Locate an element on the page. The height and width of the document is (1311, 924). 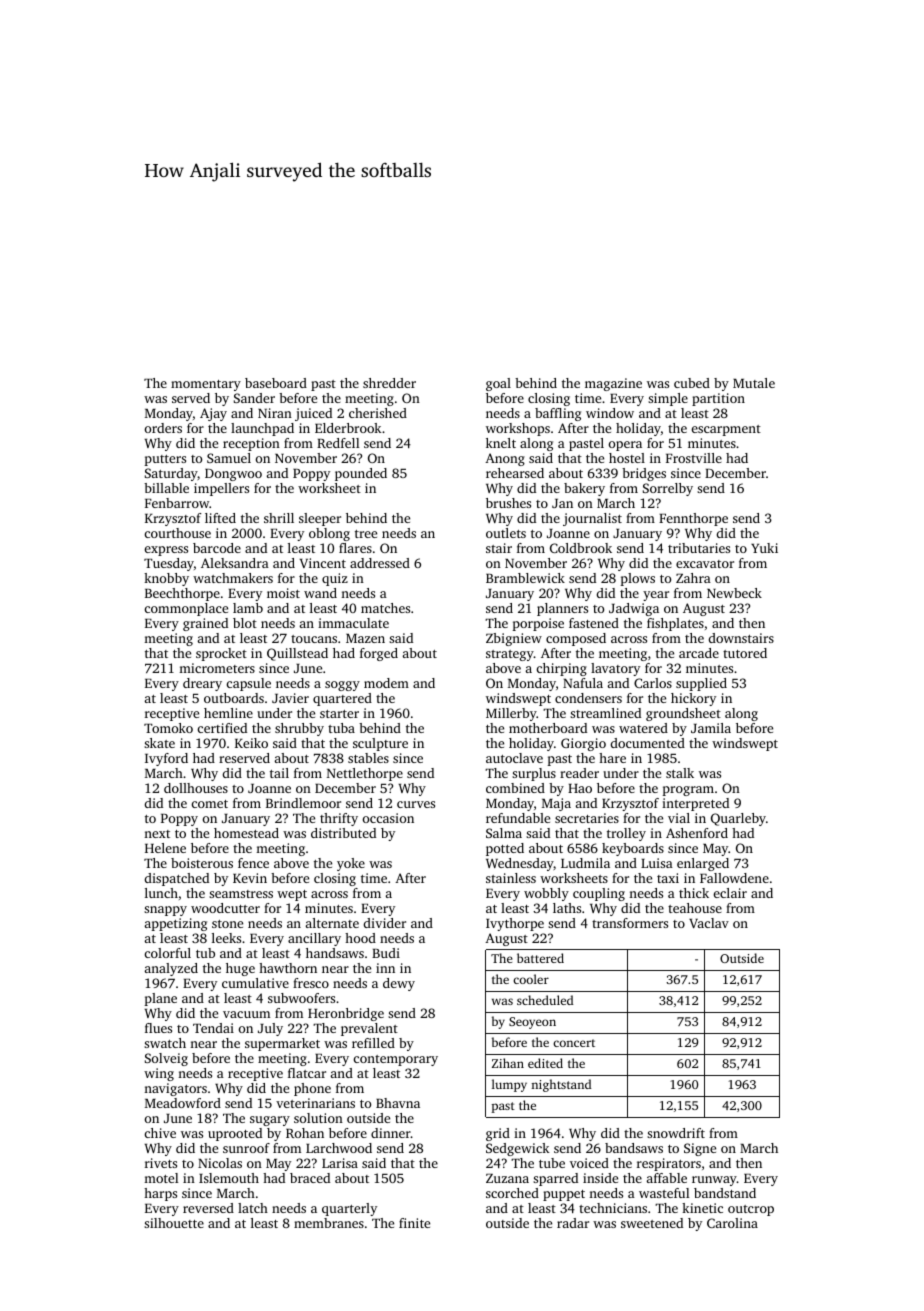
momentary is located at coordinates (206, 385).
